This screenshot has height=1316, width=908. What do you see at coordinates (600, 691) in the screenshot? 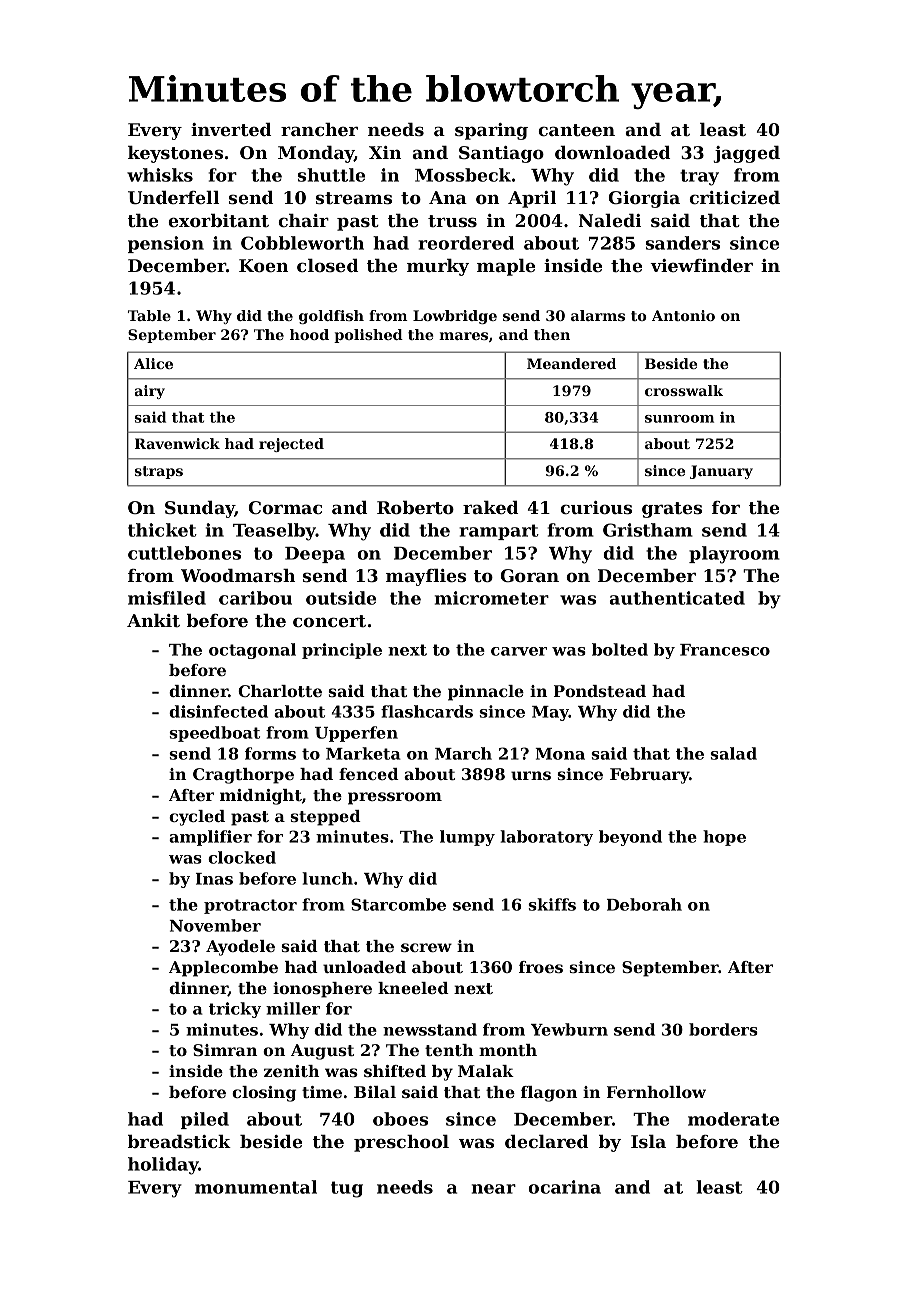
I see `Pondstead` at bounding box center [600, 691].
